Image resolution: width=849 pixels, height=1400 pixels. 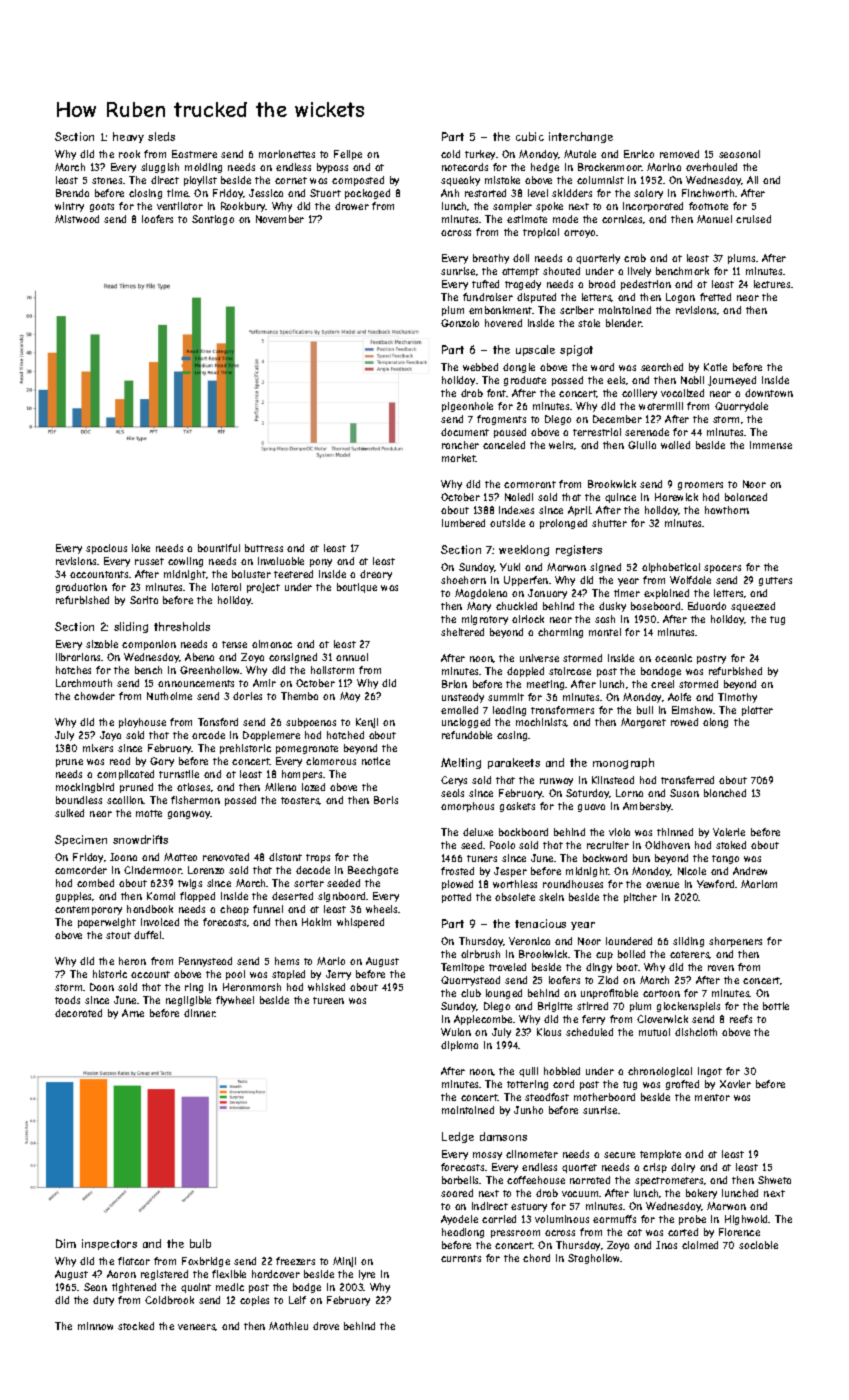 What do you see at coordinates (725, 859) in the page?
I see `tango` at bounding box center [725, 859].
